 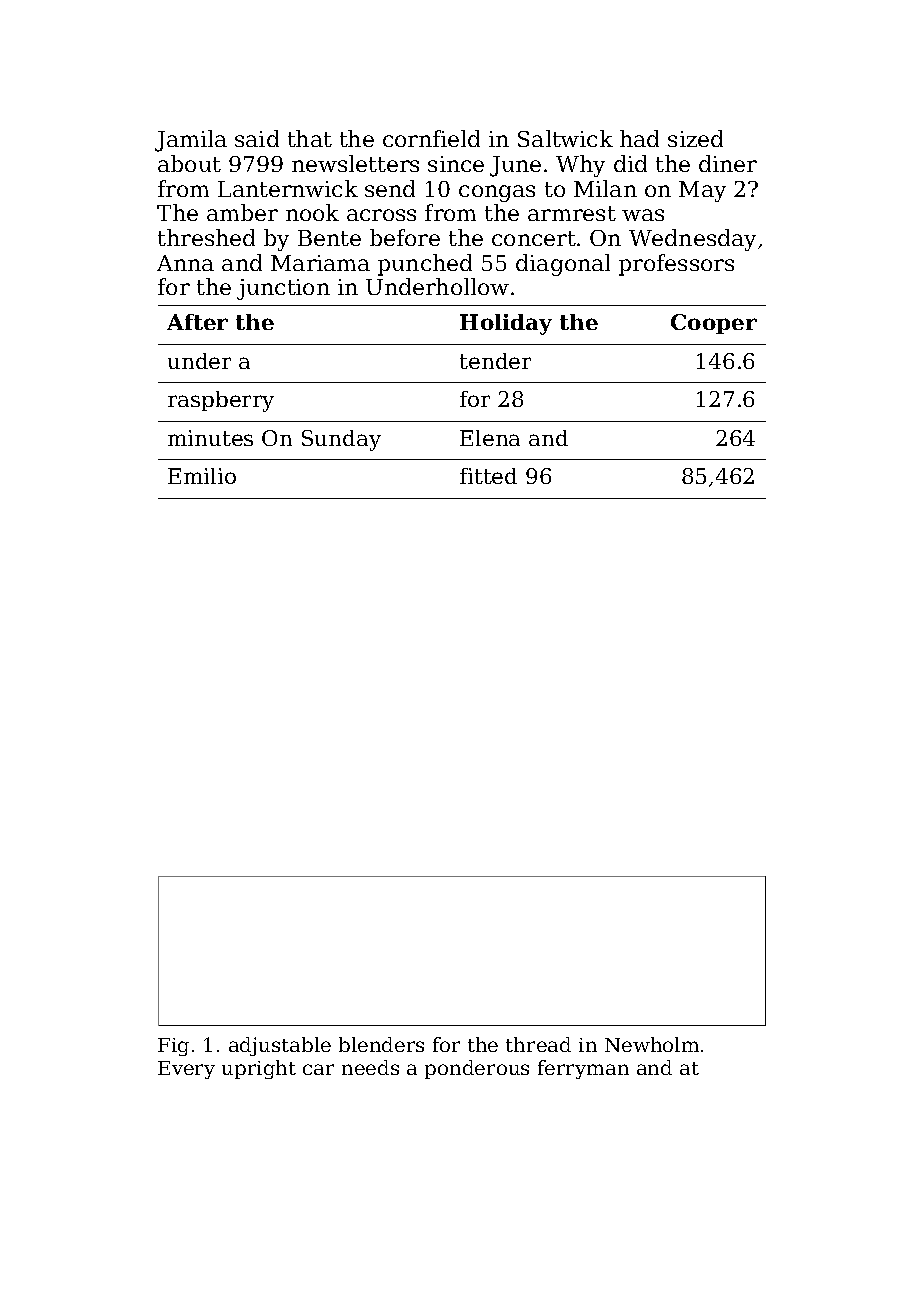 What do you see at coordinates (714, 324) in the page?
I see `Cooper` at bounding box center [714, 324].
